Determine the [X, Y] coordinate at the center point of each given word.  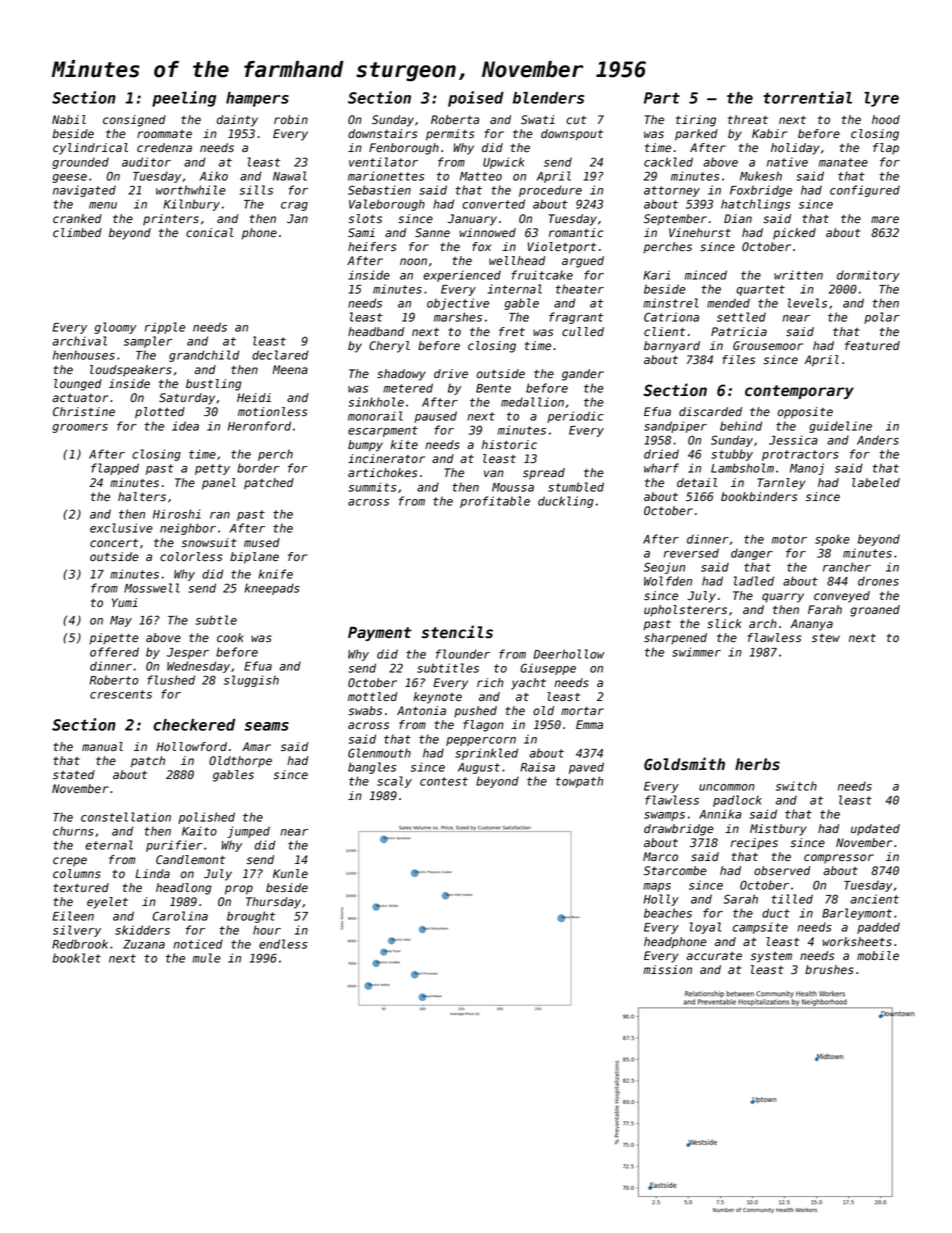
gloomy [115, 328]
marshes [458, 317]
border [258, 468]
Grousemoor [768, 346]
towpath [579, 782]
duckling [566, 502]
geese [70, 178]
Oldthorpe [240, 762]
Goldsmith [684, 764]
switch [796, 786]
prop [239, 890]
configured [865, 191]
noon [413, 262]
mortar [582, 711]
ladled [754, 581]
